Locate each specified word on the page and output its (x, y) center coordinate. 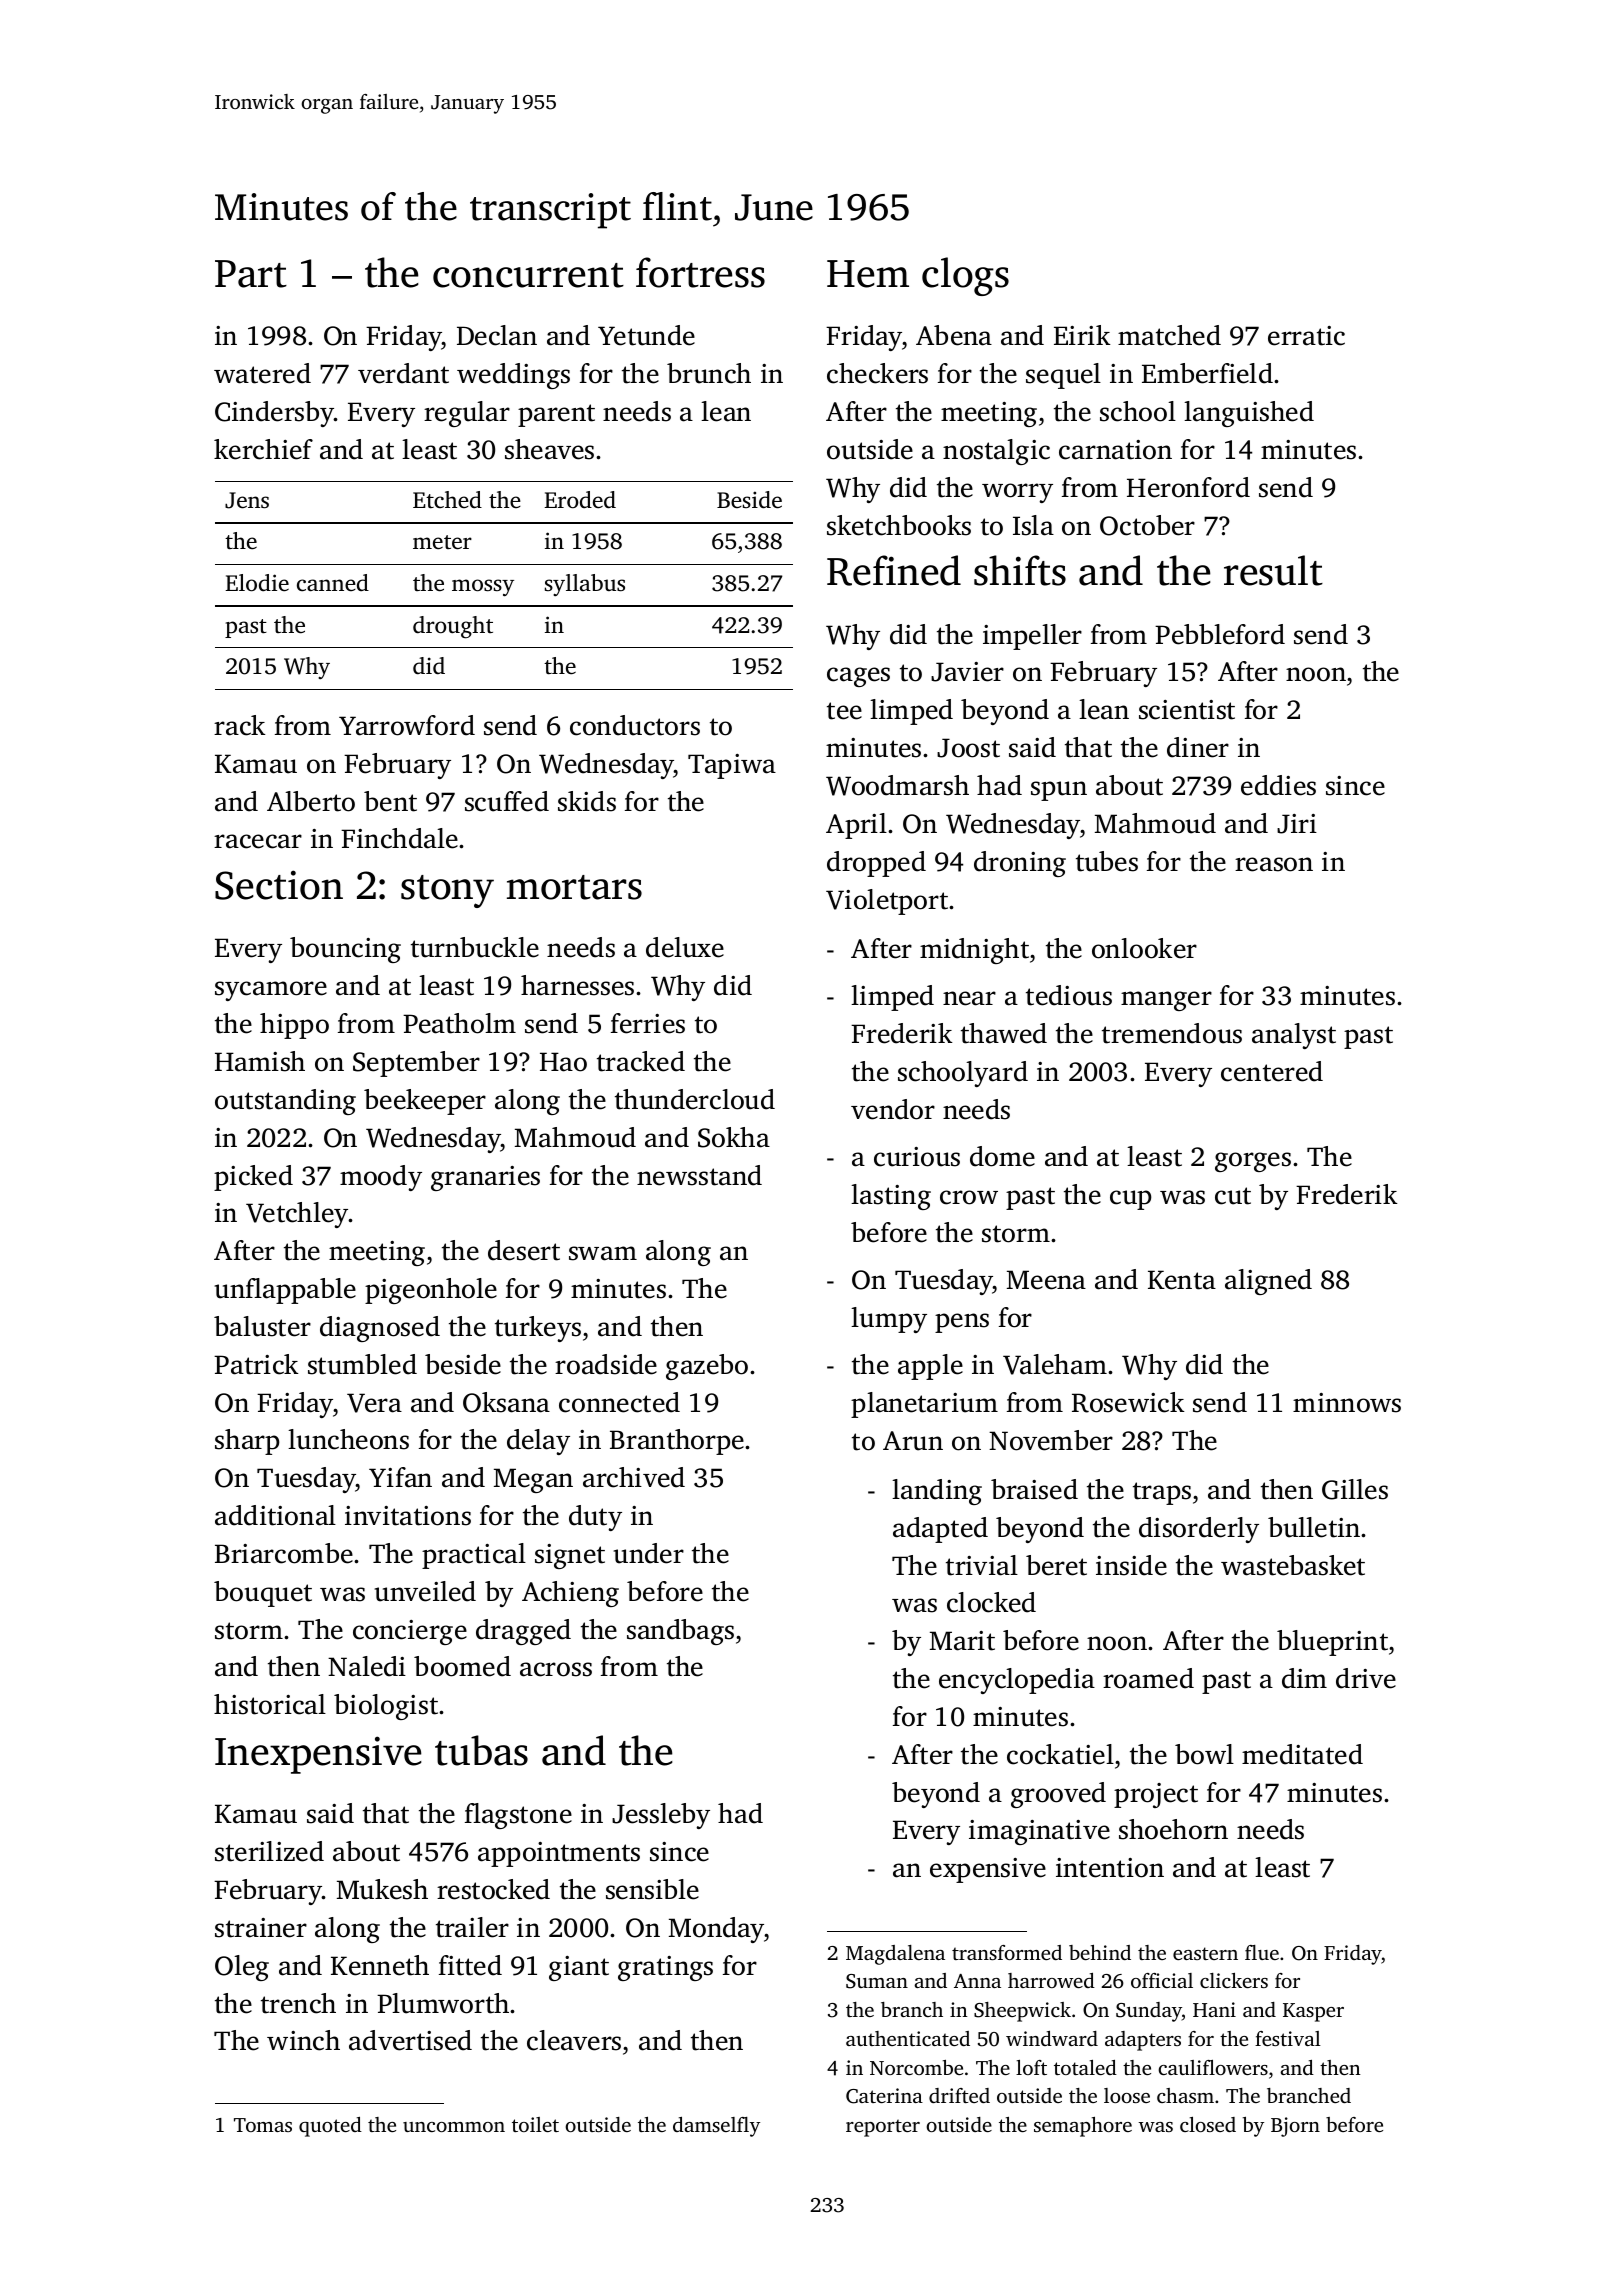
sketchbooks (899, 525)
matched (1169, 335)
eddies (1278, 785)
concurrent (528, 275)
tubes (1107, 861)
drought (453, 627)
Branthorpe (677, 1442)
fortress (700, 272)
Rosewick (1128, 1402)
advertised (410, 2040)
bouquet (263, 1594)
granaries (485, 1178)
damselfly (716, 2127)
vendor (893, 1109)
